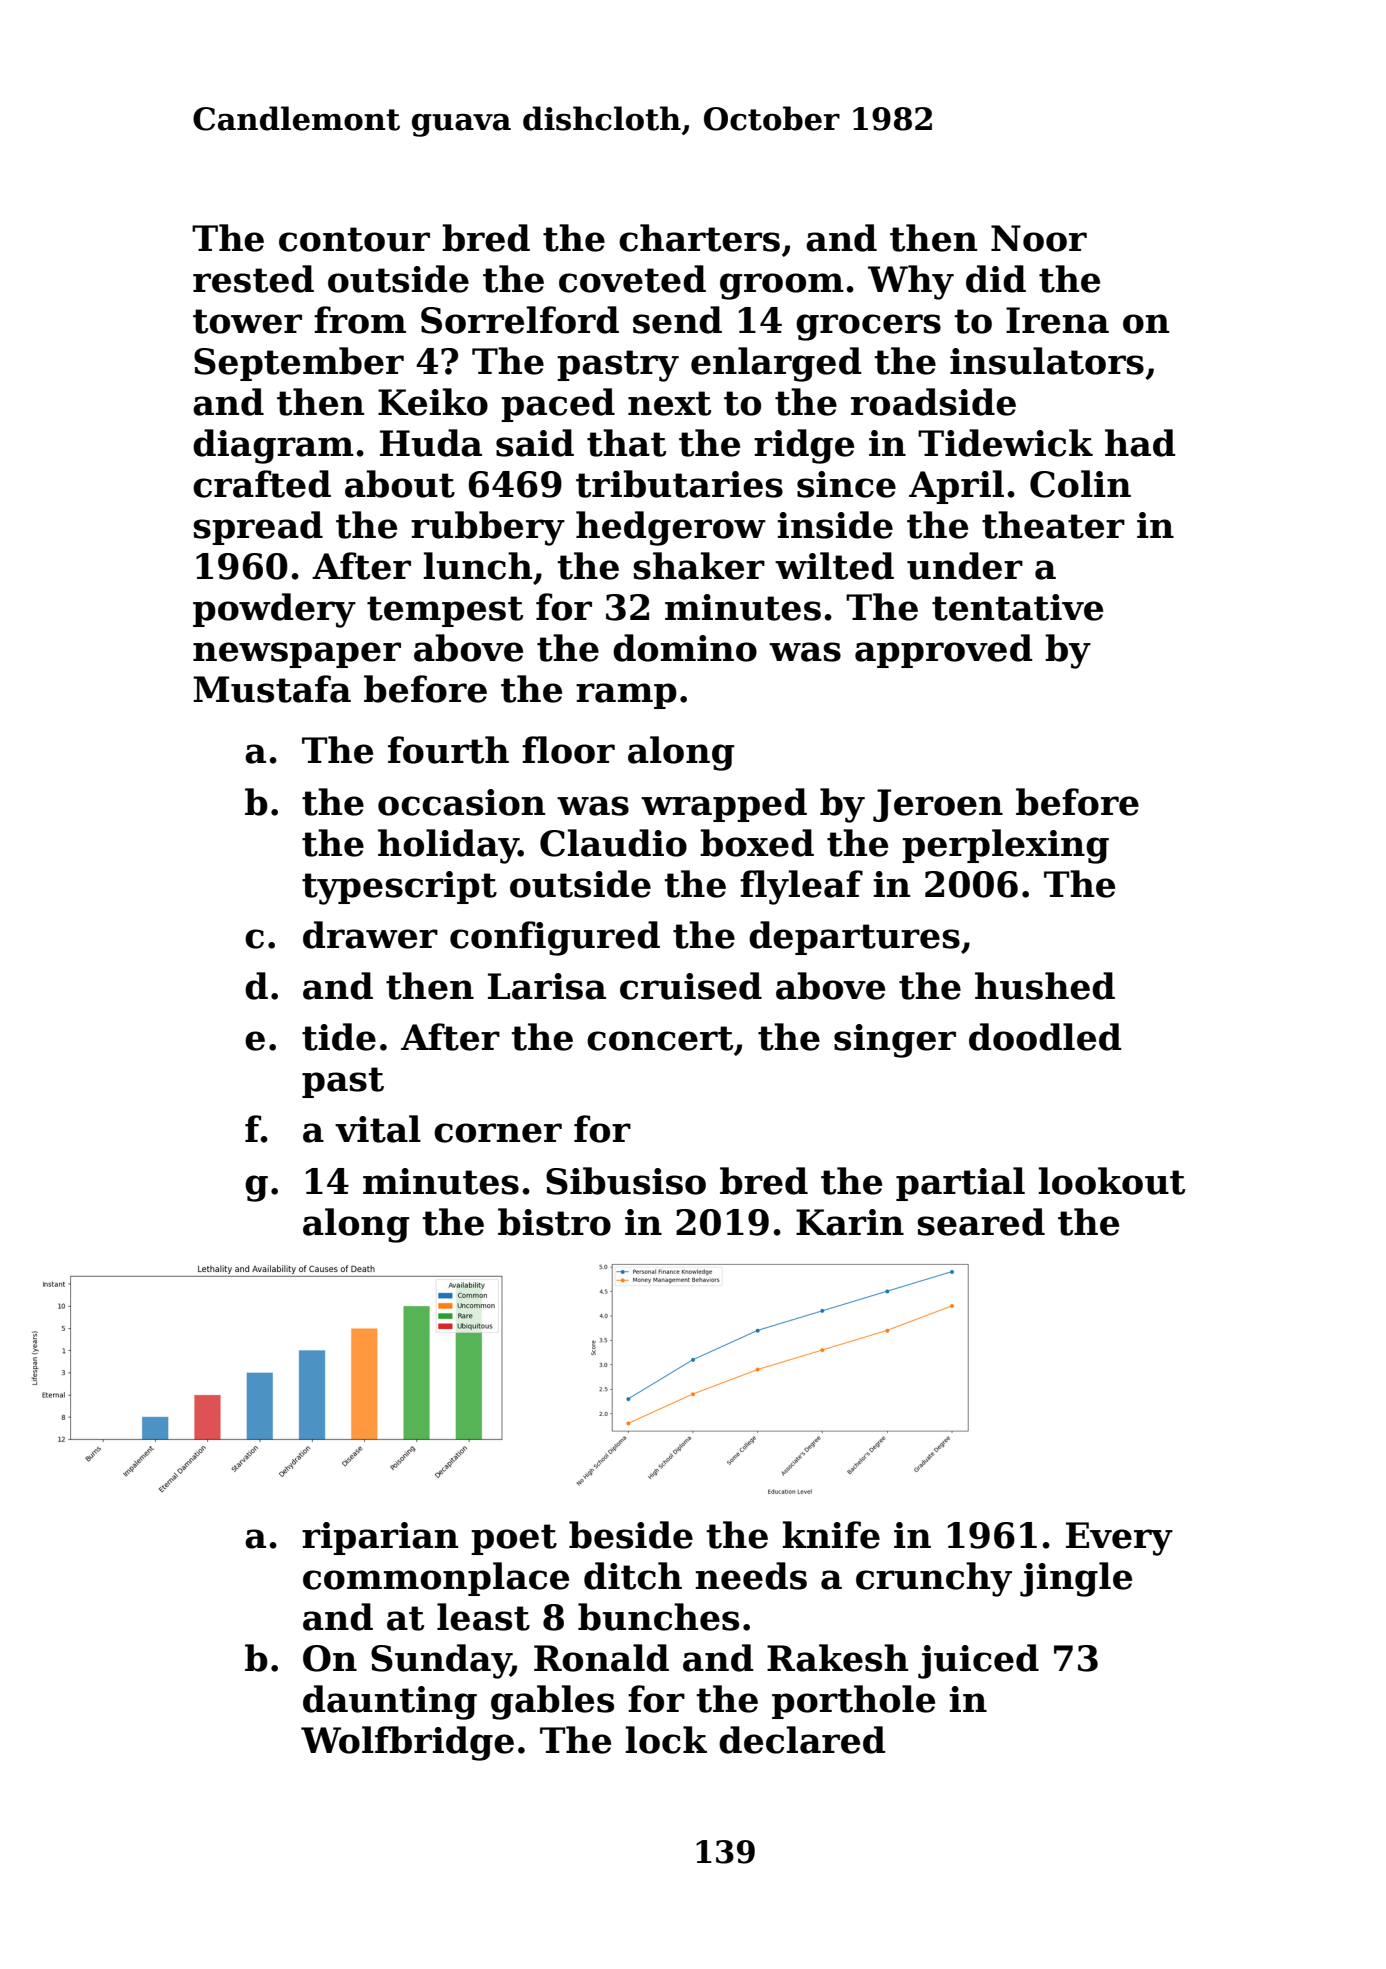  What do you see at coordinates (960, 1184) in the screenshot?
I see `partial` at bounding box center [960, 1184].
